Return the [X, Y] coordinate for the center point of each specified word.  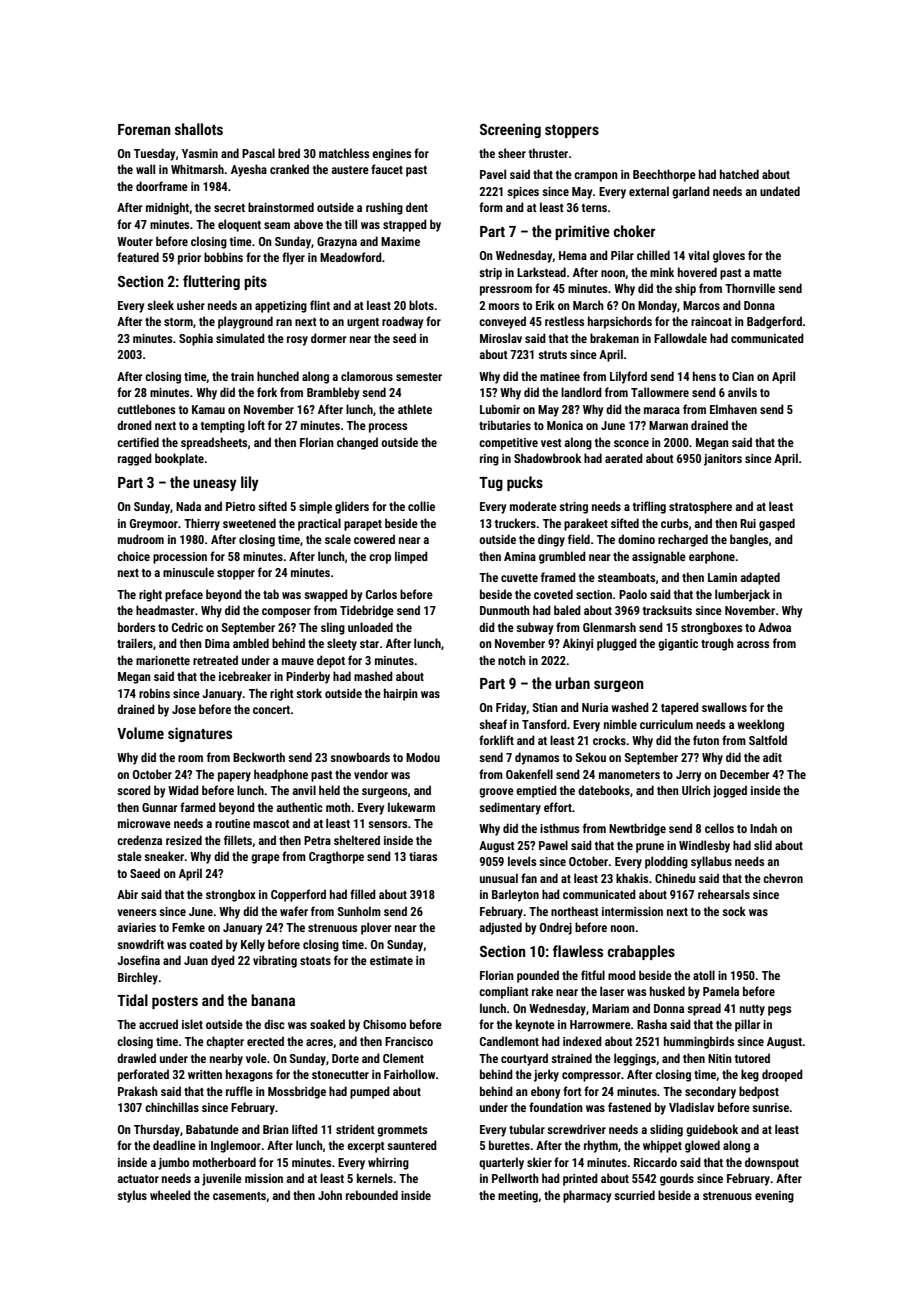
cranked [289, 169]
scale [338, 539]
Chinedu [675, 878]
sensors [387, 824]
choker [634, 231]
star [369, 644]
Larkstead [541, 272]
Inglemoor [236, 1146]
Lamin [722, 577]
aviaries [136, 927]
